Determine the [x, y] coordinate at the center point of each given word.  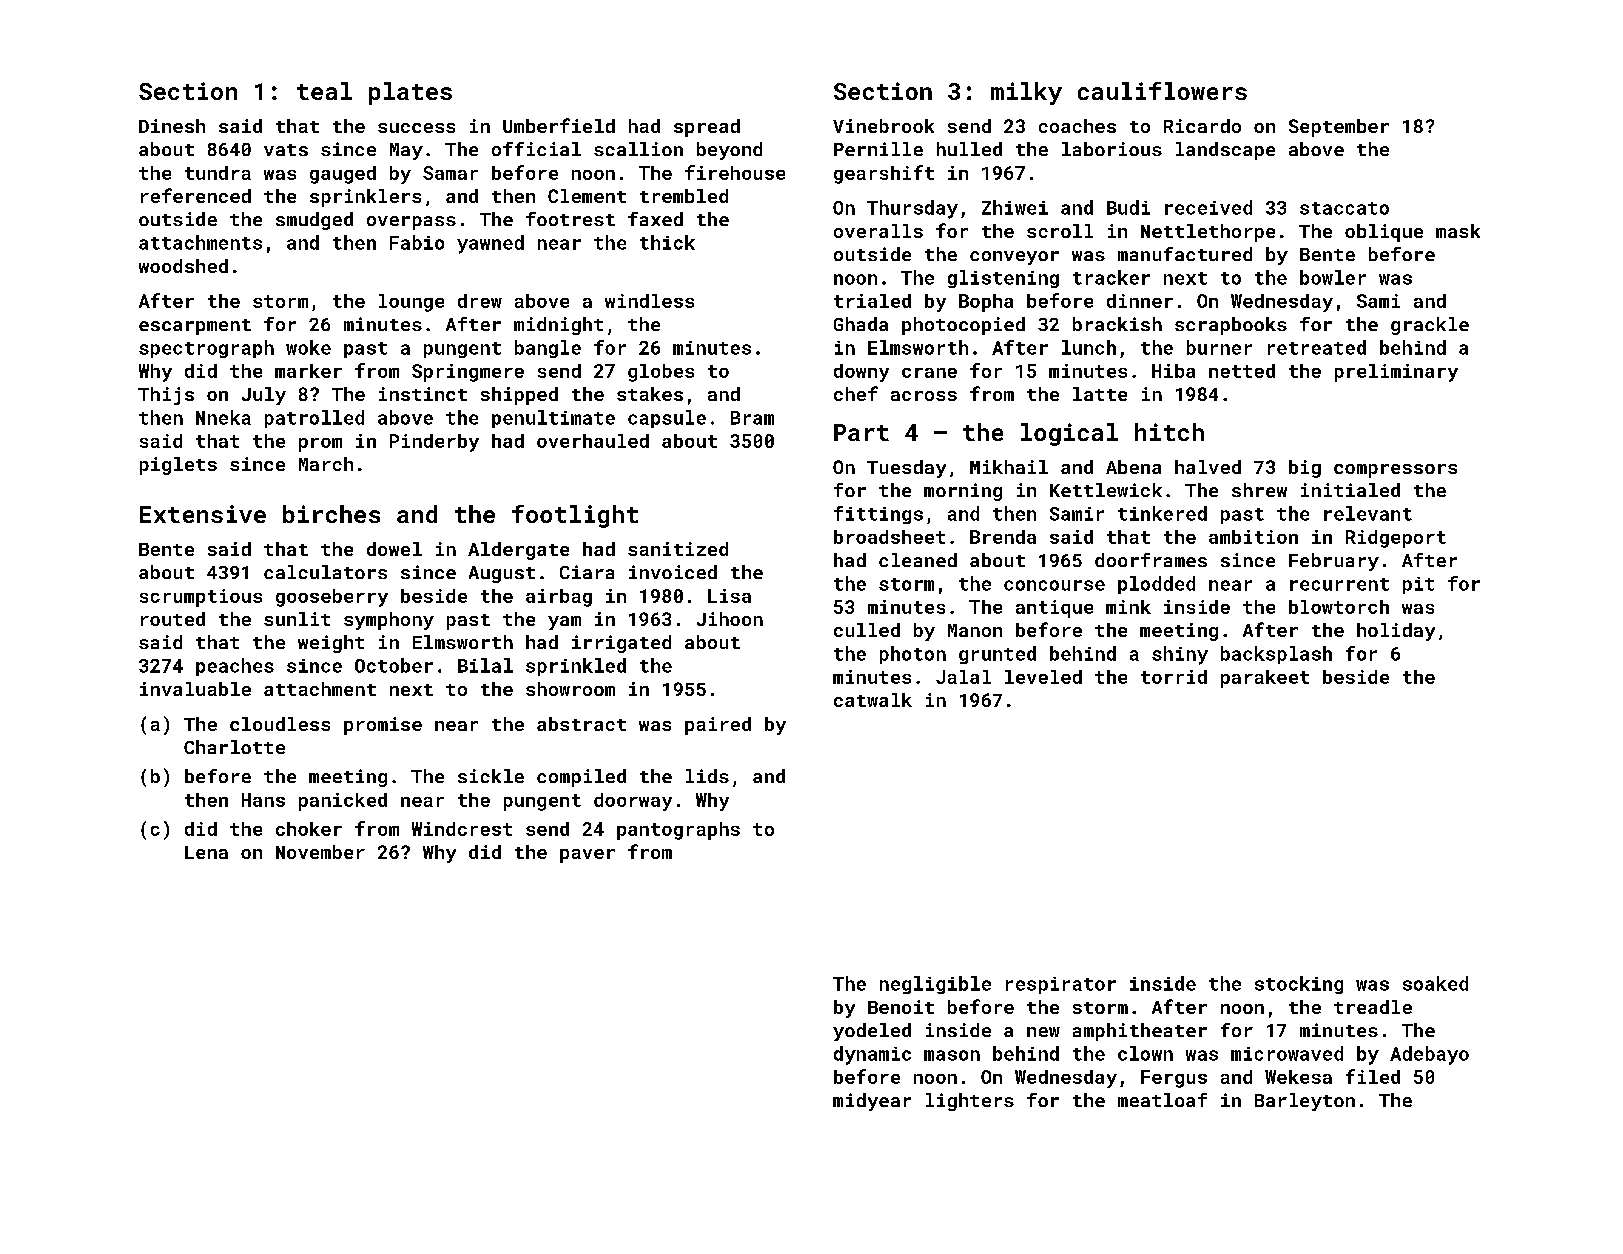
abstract [581, 724]
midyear [872, 1102]
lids [707, 776]
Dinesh [172, 126]
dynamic [872, 1055]
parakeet [1265, 679]
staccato [1344, 208]
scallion [638, 149]
